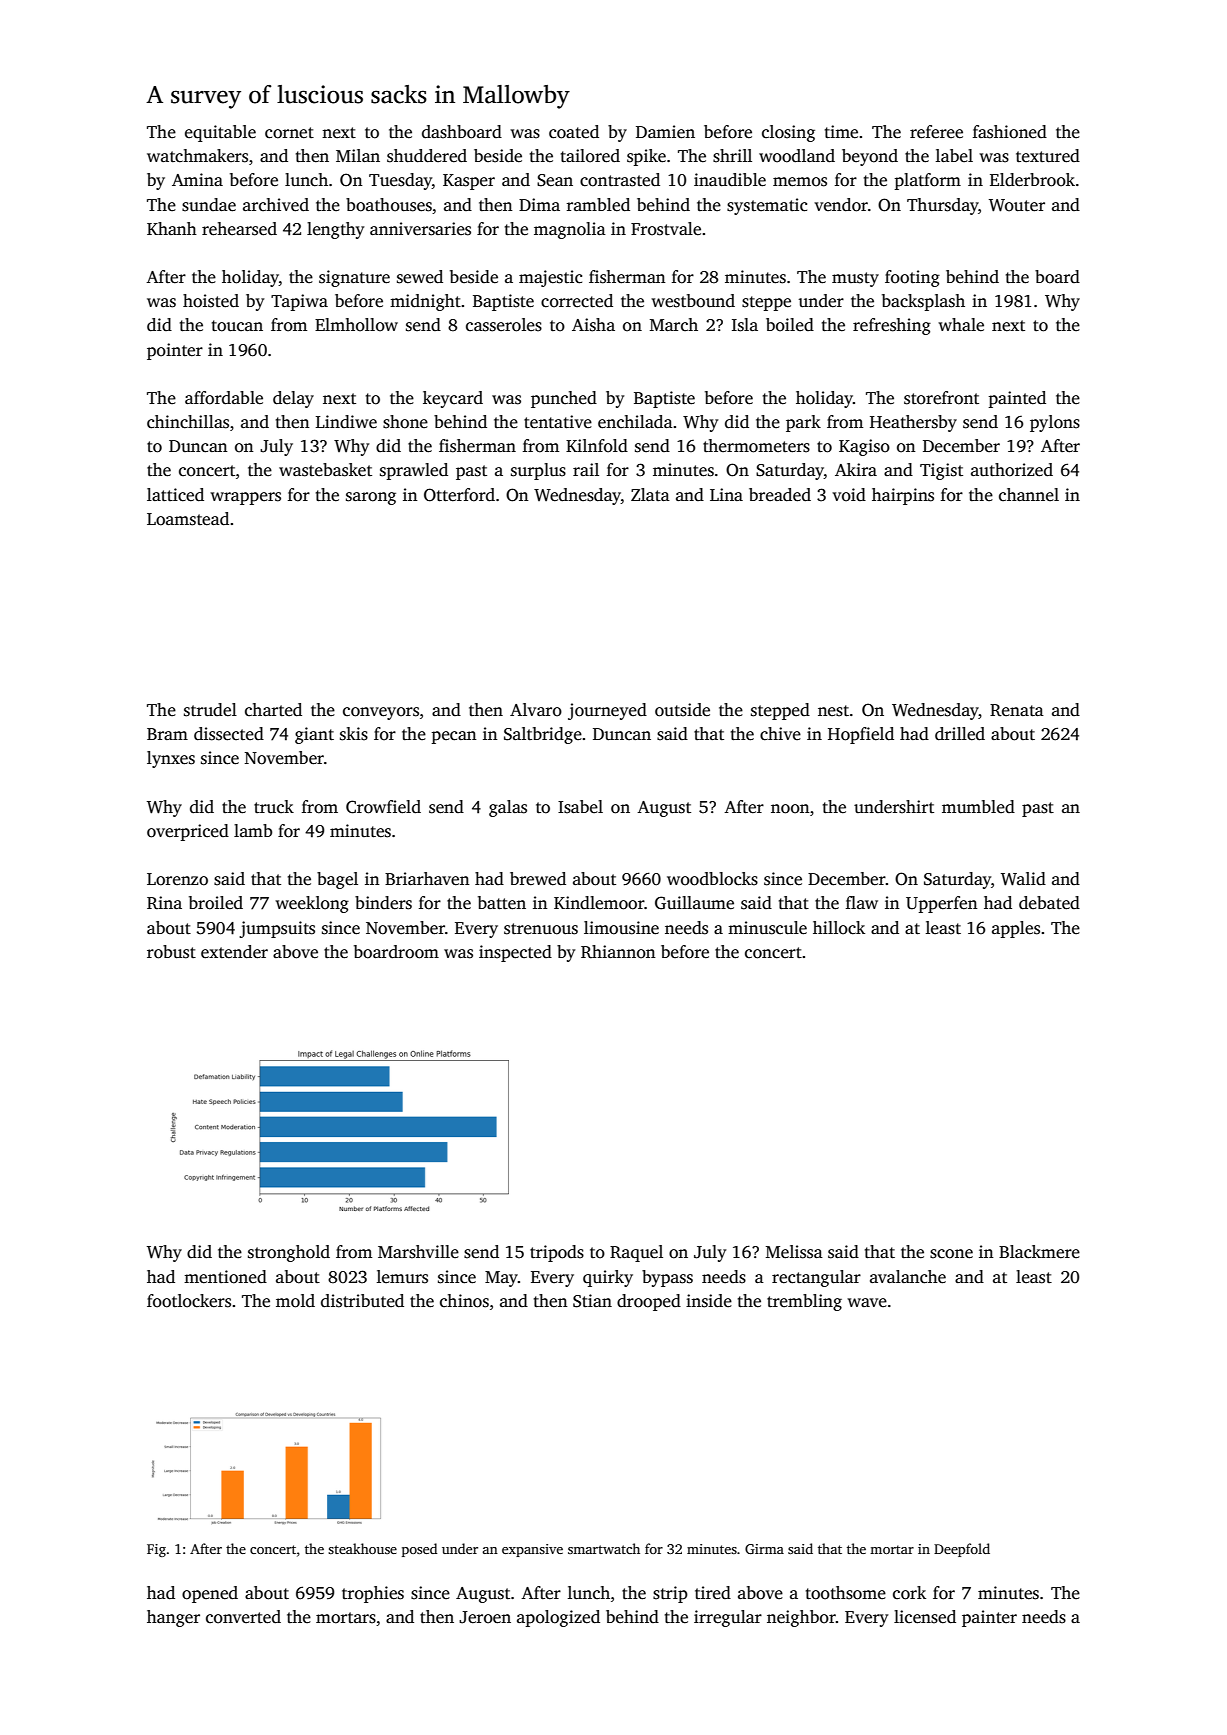  Describe the element at coordinates (618, 952) in the document. I see `Rhiannon` at that location.
